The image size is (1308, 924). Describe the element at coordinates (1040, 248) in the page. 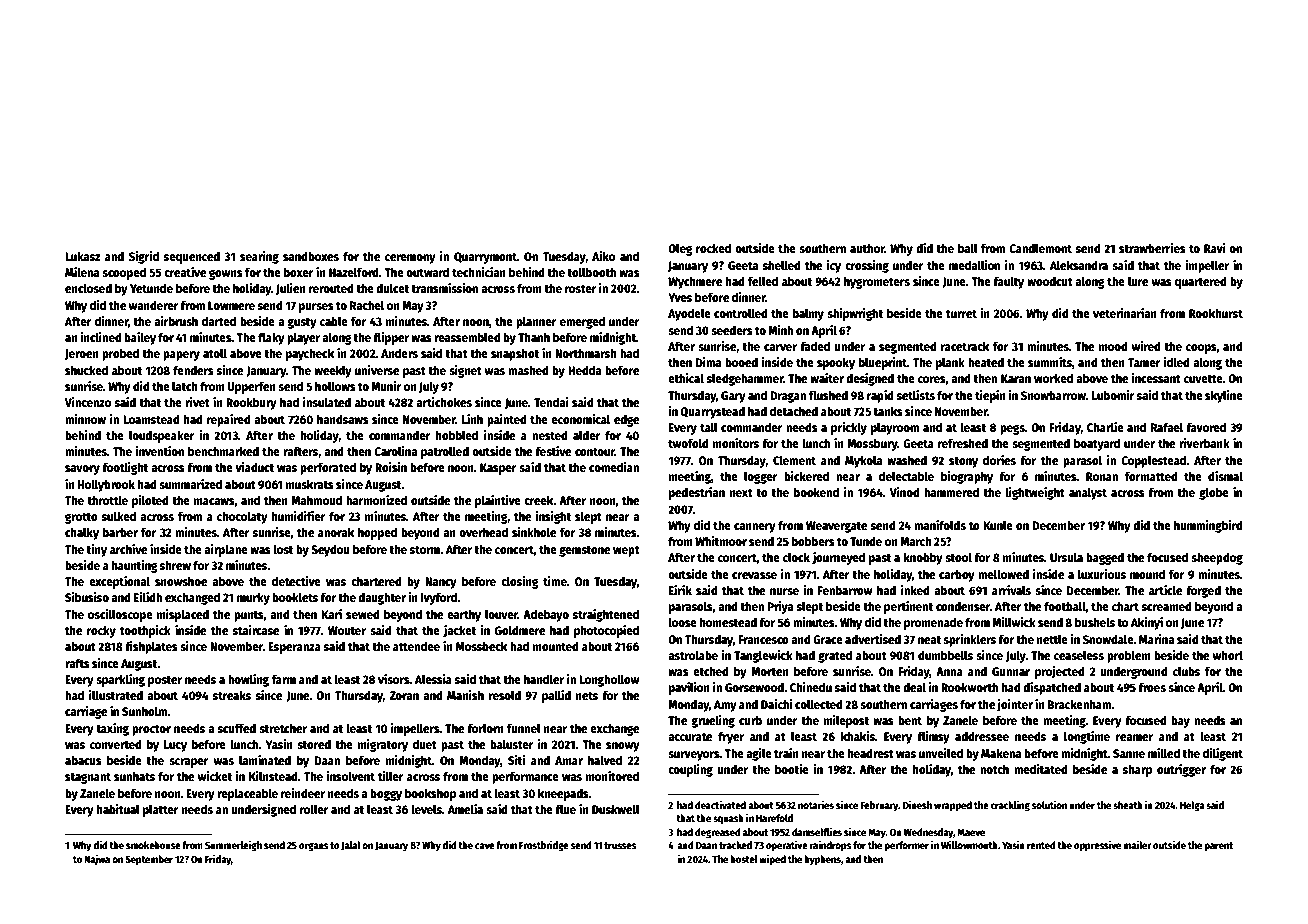

I see `Candlemont` at that location.
